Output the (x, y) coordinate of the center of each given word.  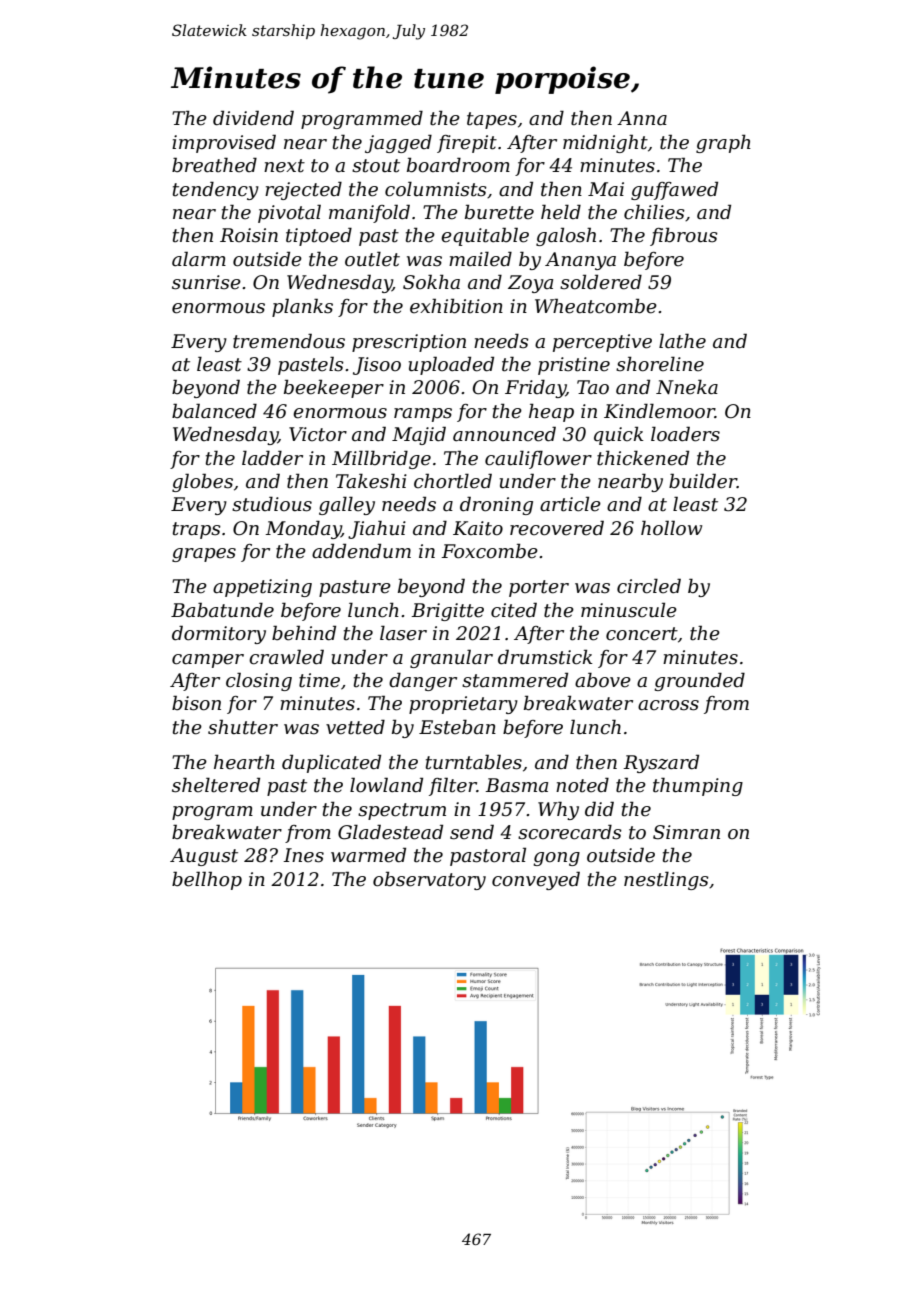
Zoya (530, 284)
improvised (224, 143)
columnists (436, 189)
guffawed (674, 190)
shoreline (660, 364)
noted (582, 785)
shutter (243, 727)
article (570, 504)
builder (703, 481)
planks (302, 307)
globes (202, 482)
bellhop (207, 880)
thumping (698, 787)
